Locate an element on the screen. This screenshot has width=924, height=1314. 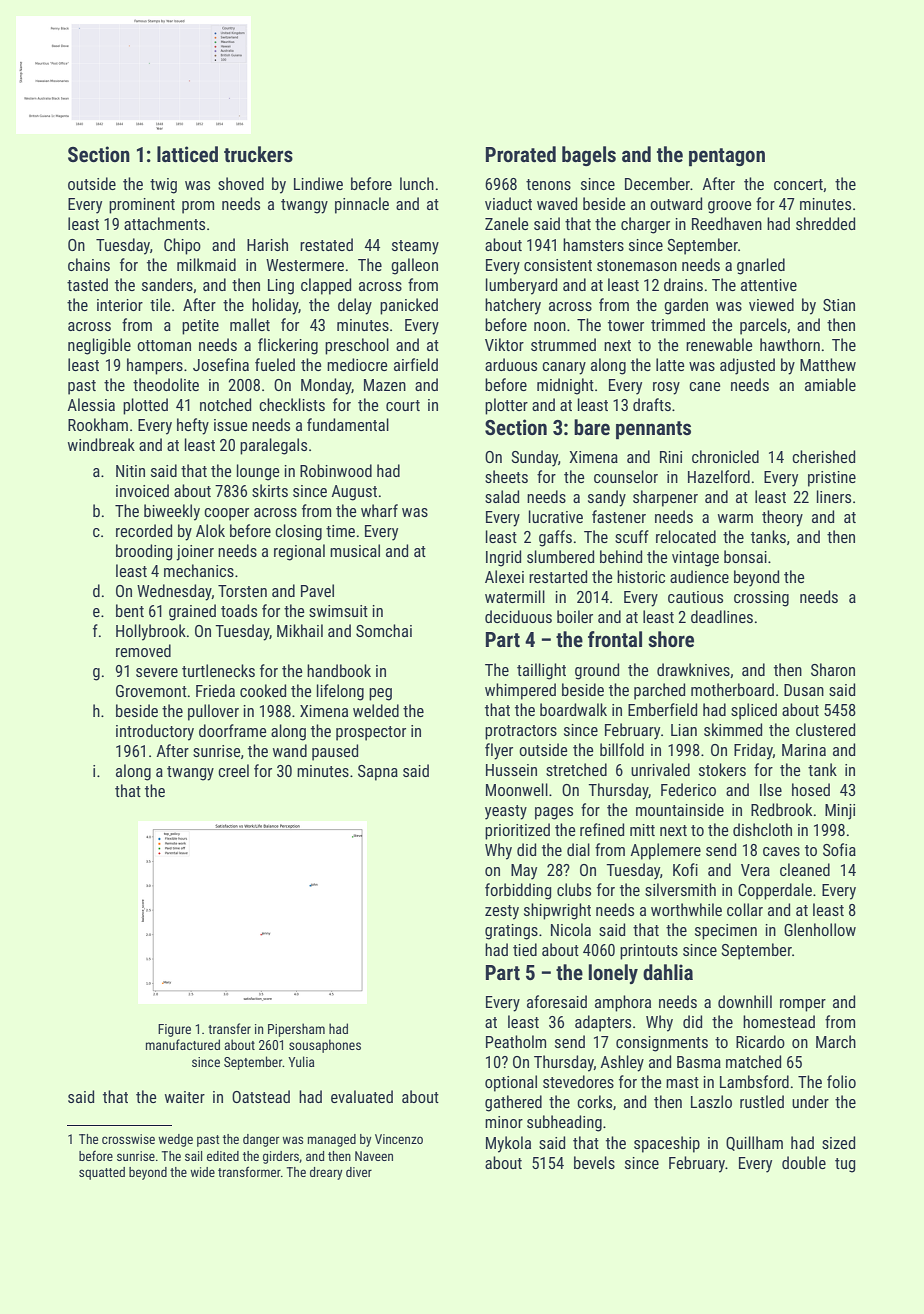
court is located at coordinates (403, 405).
